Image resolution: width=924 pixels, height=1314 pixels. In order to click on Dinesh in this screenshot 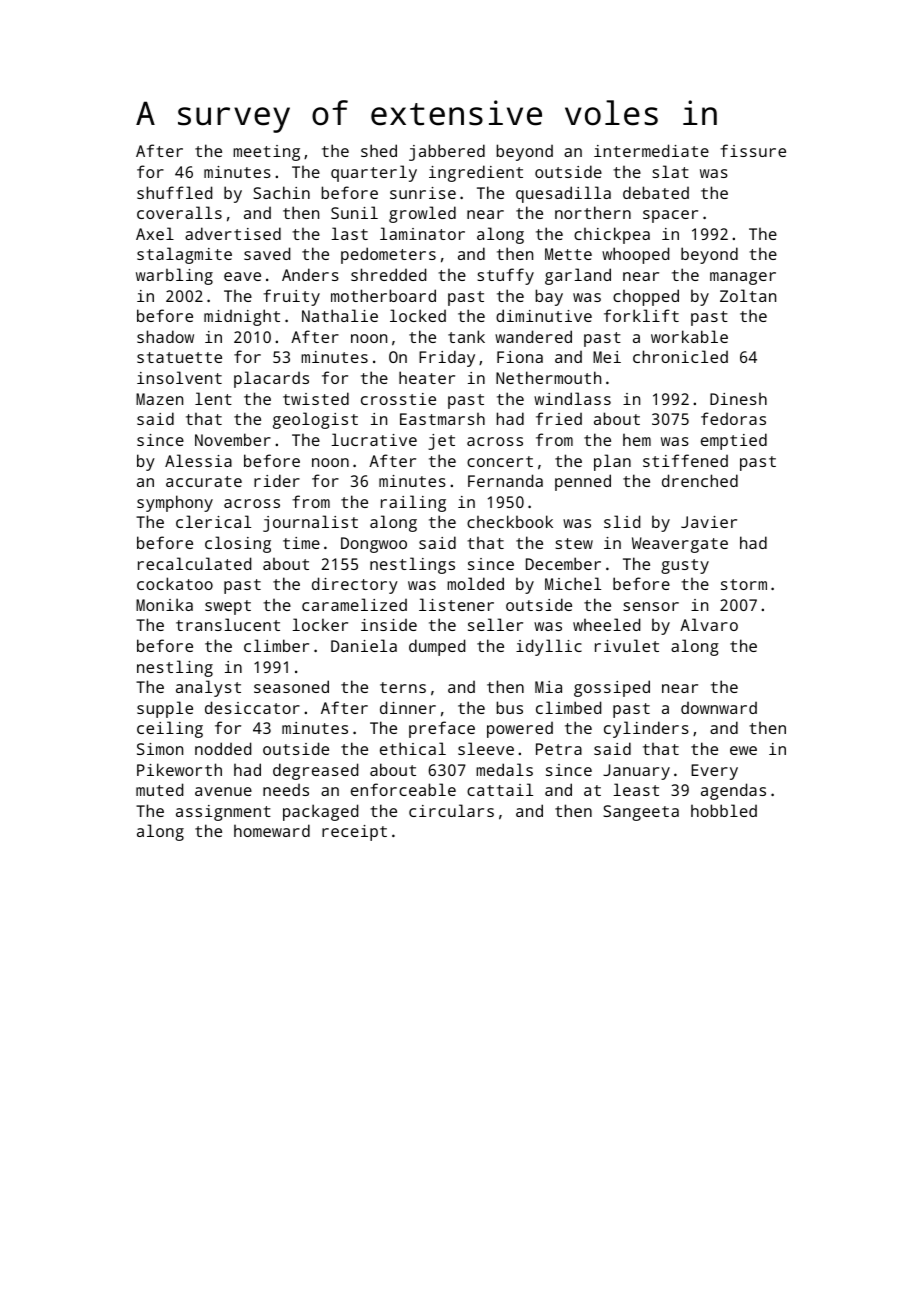, I will do `click(738, 399)`.
